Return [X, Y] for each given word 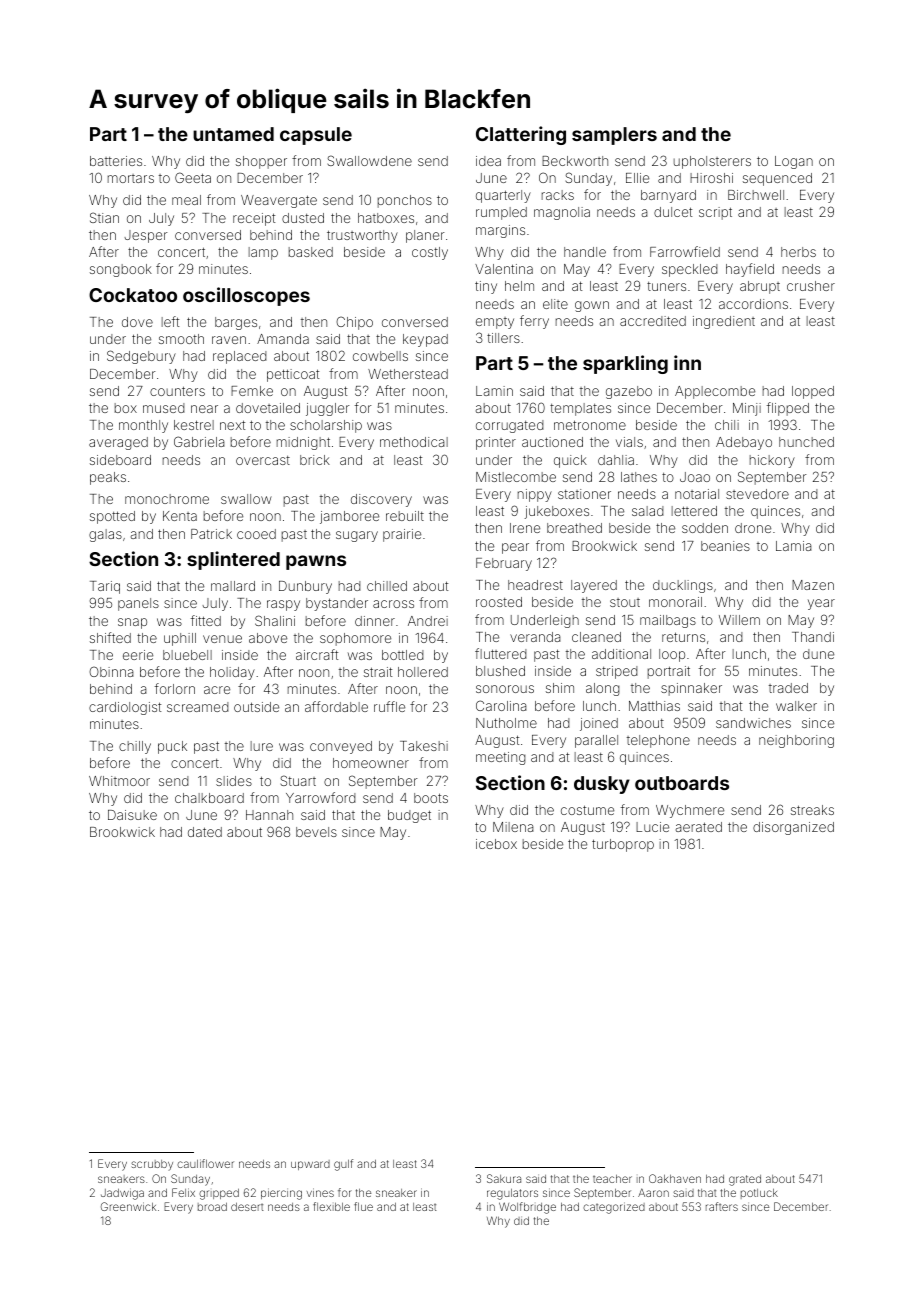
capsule [316, 136]
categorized [614, 1208]
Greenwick [128, 1206]
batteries [116, 161]
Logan [794, 162]
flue [363, 1206]
